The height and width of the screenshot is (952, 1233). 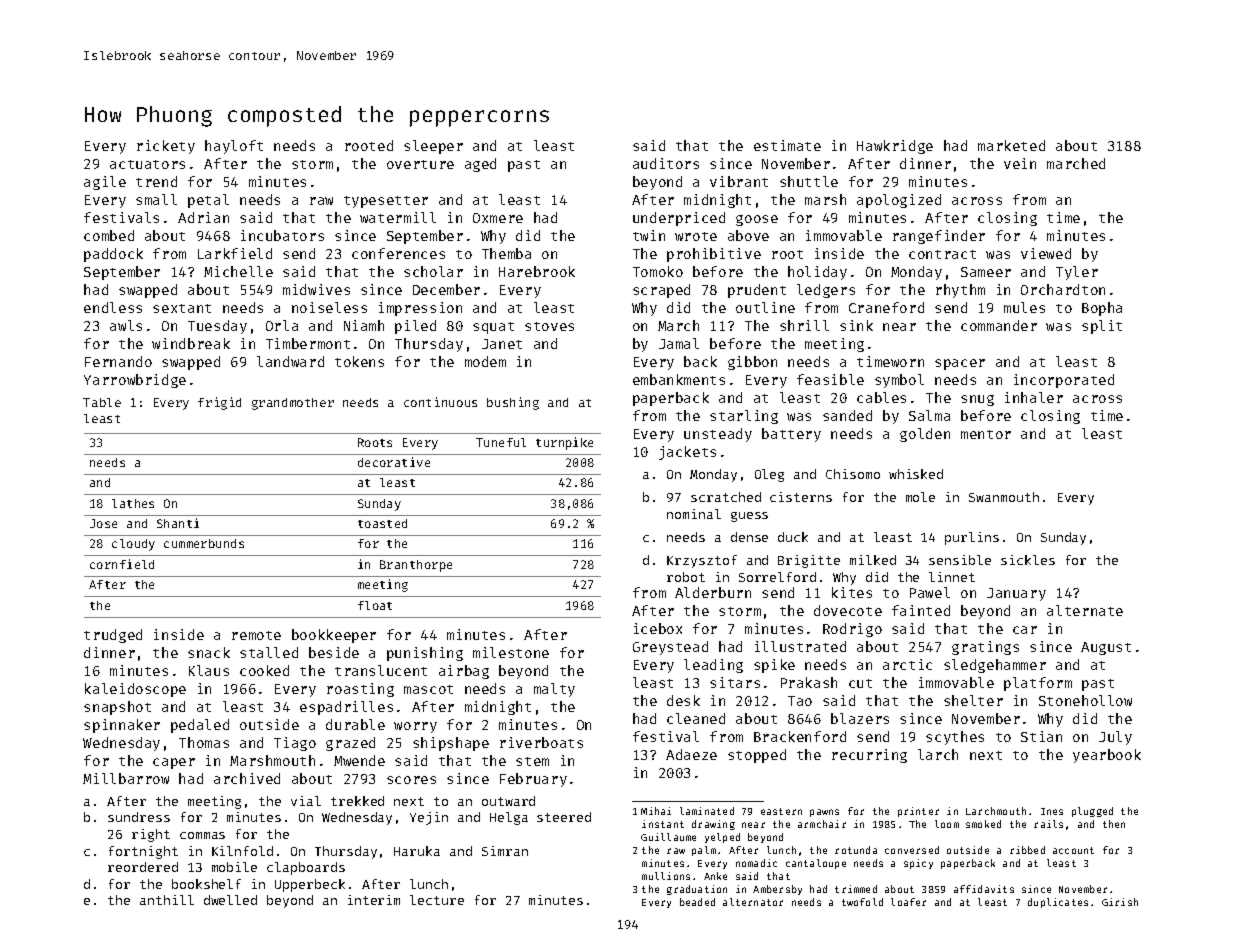 What do you see at coordinates (102, 402) in the screenshot?
I see `Table` at bounding box center [102, 402].
